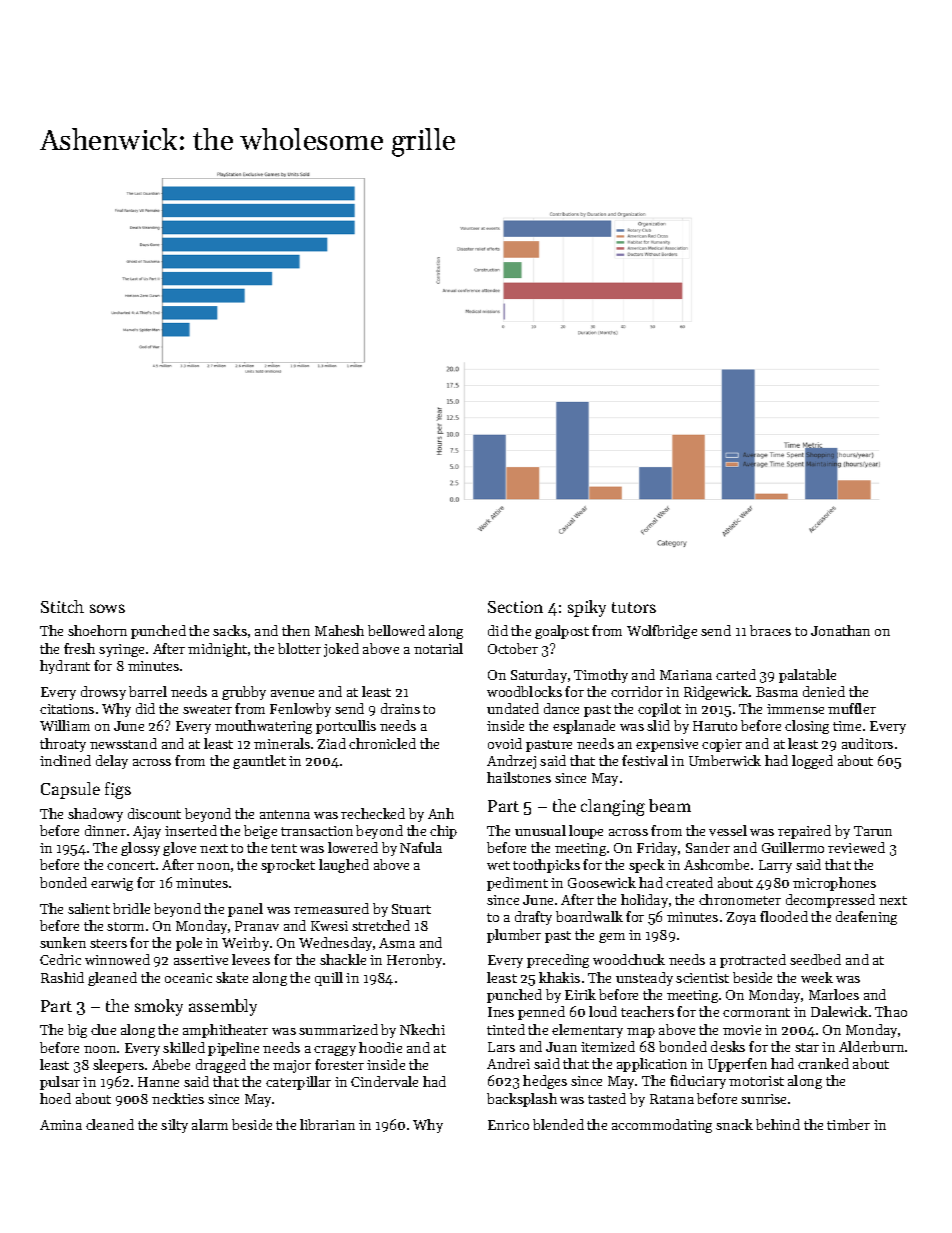  Describe the element at coordinates (210, 1124) in the image. I see `alarm` at that location.
